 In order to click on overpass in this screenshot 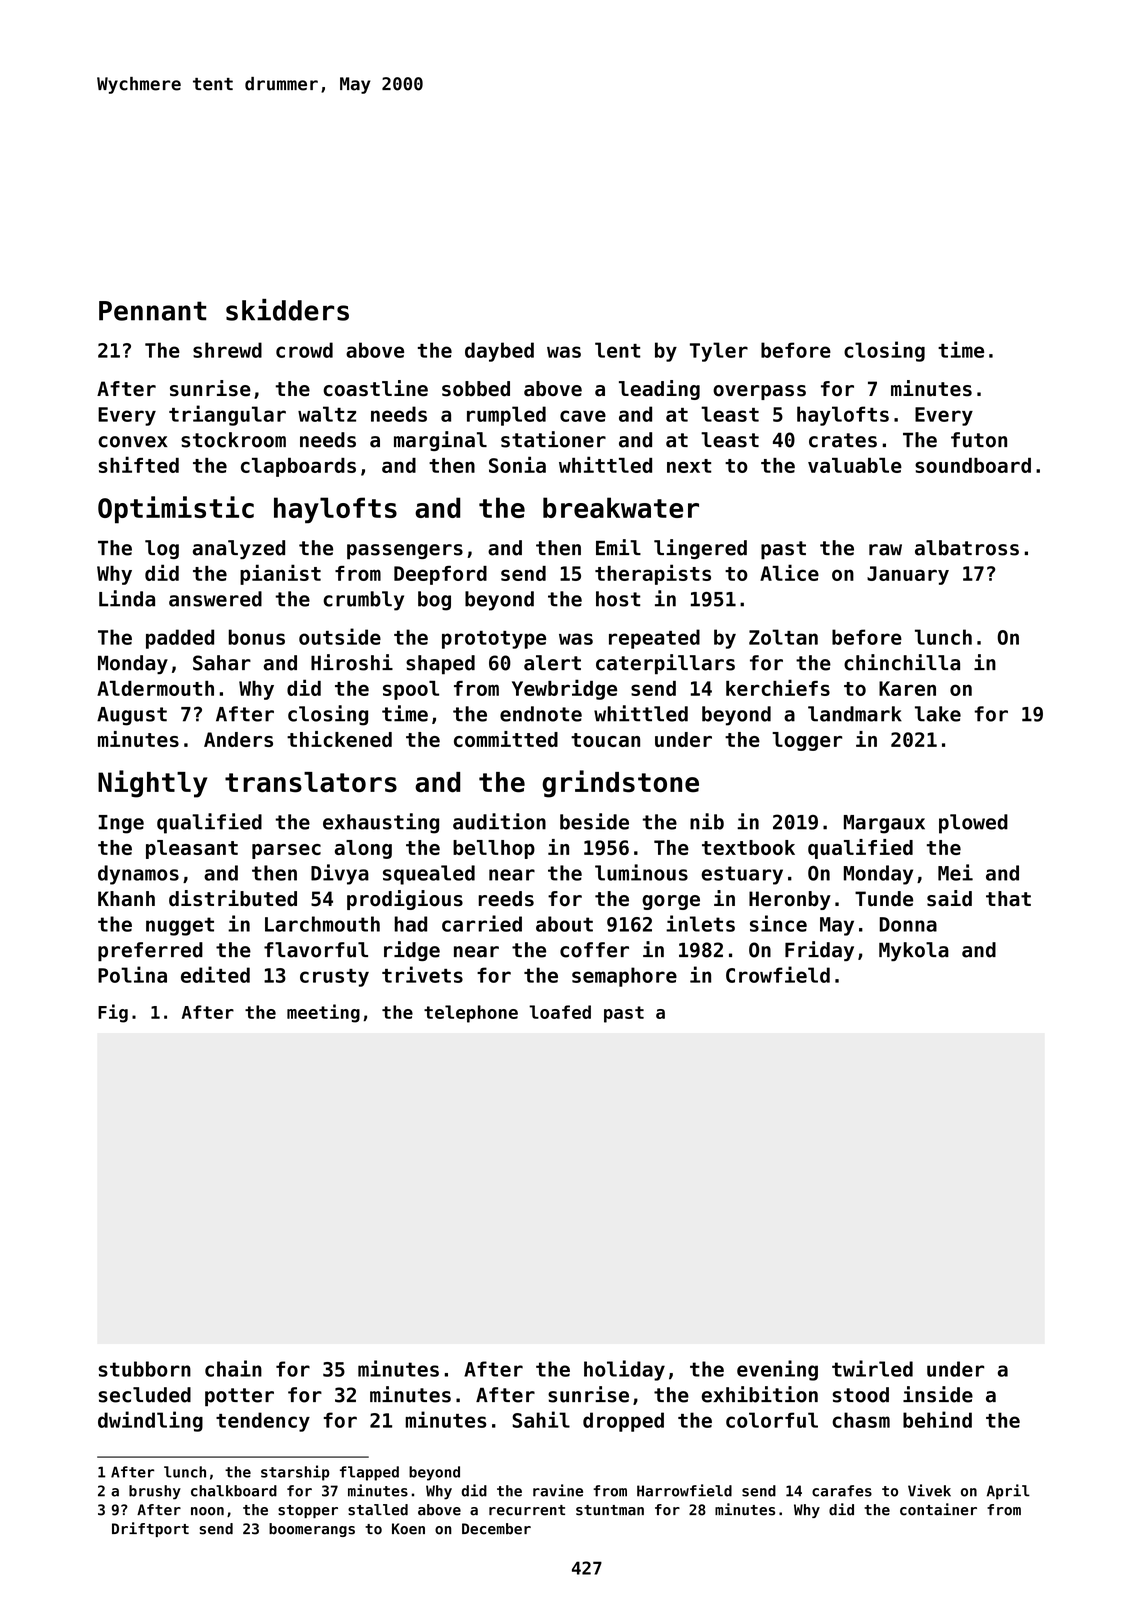, I will do `click(759, 392)`.
